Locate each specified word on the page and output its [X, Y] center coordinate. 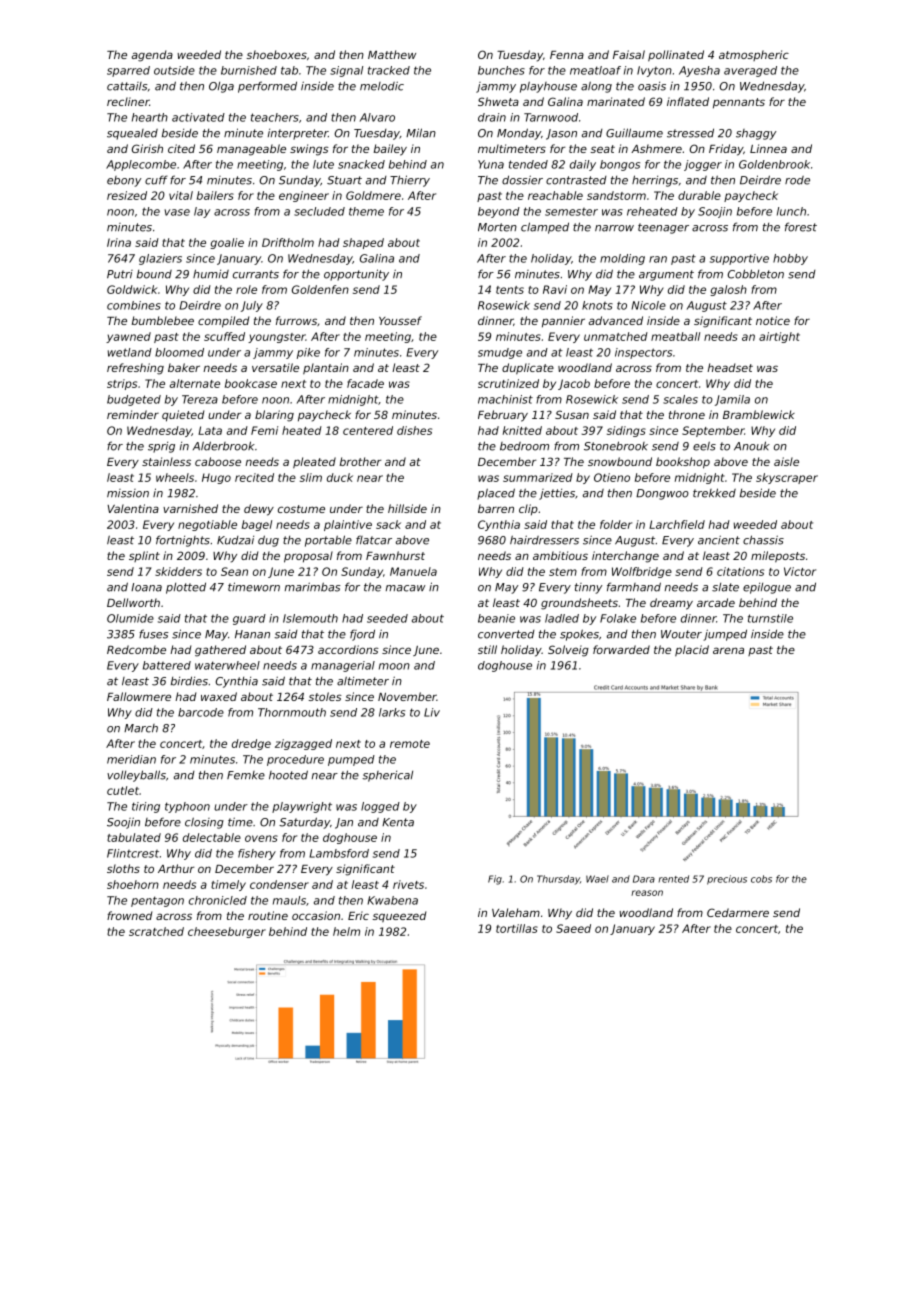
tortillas [517, 928]
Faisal [629, 54]
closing [204, 823]
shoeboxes [276, 54]
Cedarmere [738, 912]
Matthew [392, 54]
